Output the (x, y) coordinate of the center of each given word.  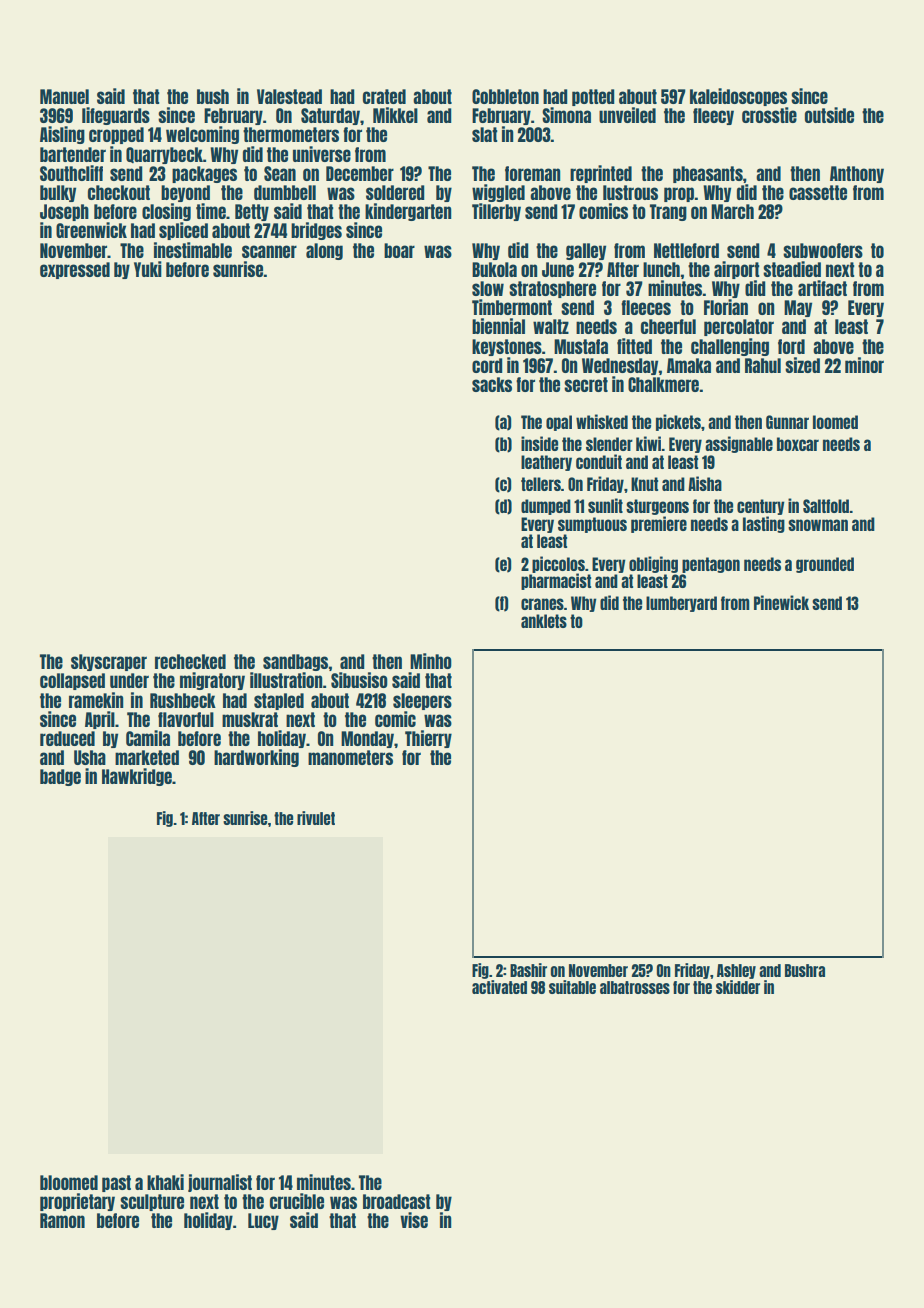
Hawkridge (137, 777)
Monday (367, 739)
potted (593, 97)
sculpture (152, 1202)
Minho (431, 661)
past (116, 1183)
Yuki (148, 269)
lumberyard (681, 604)
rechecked (190, 661)
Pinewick (781, 602)
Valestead (289, 96)
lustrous (630, 192)
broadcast (397, 1201)
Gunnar (787, 422)
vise (414, 1220)
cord (487, 365)
